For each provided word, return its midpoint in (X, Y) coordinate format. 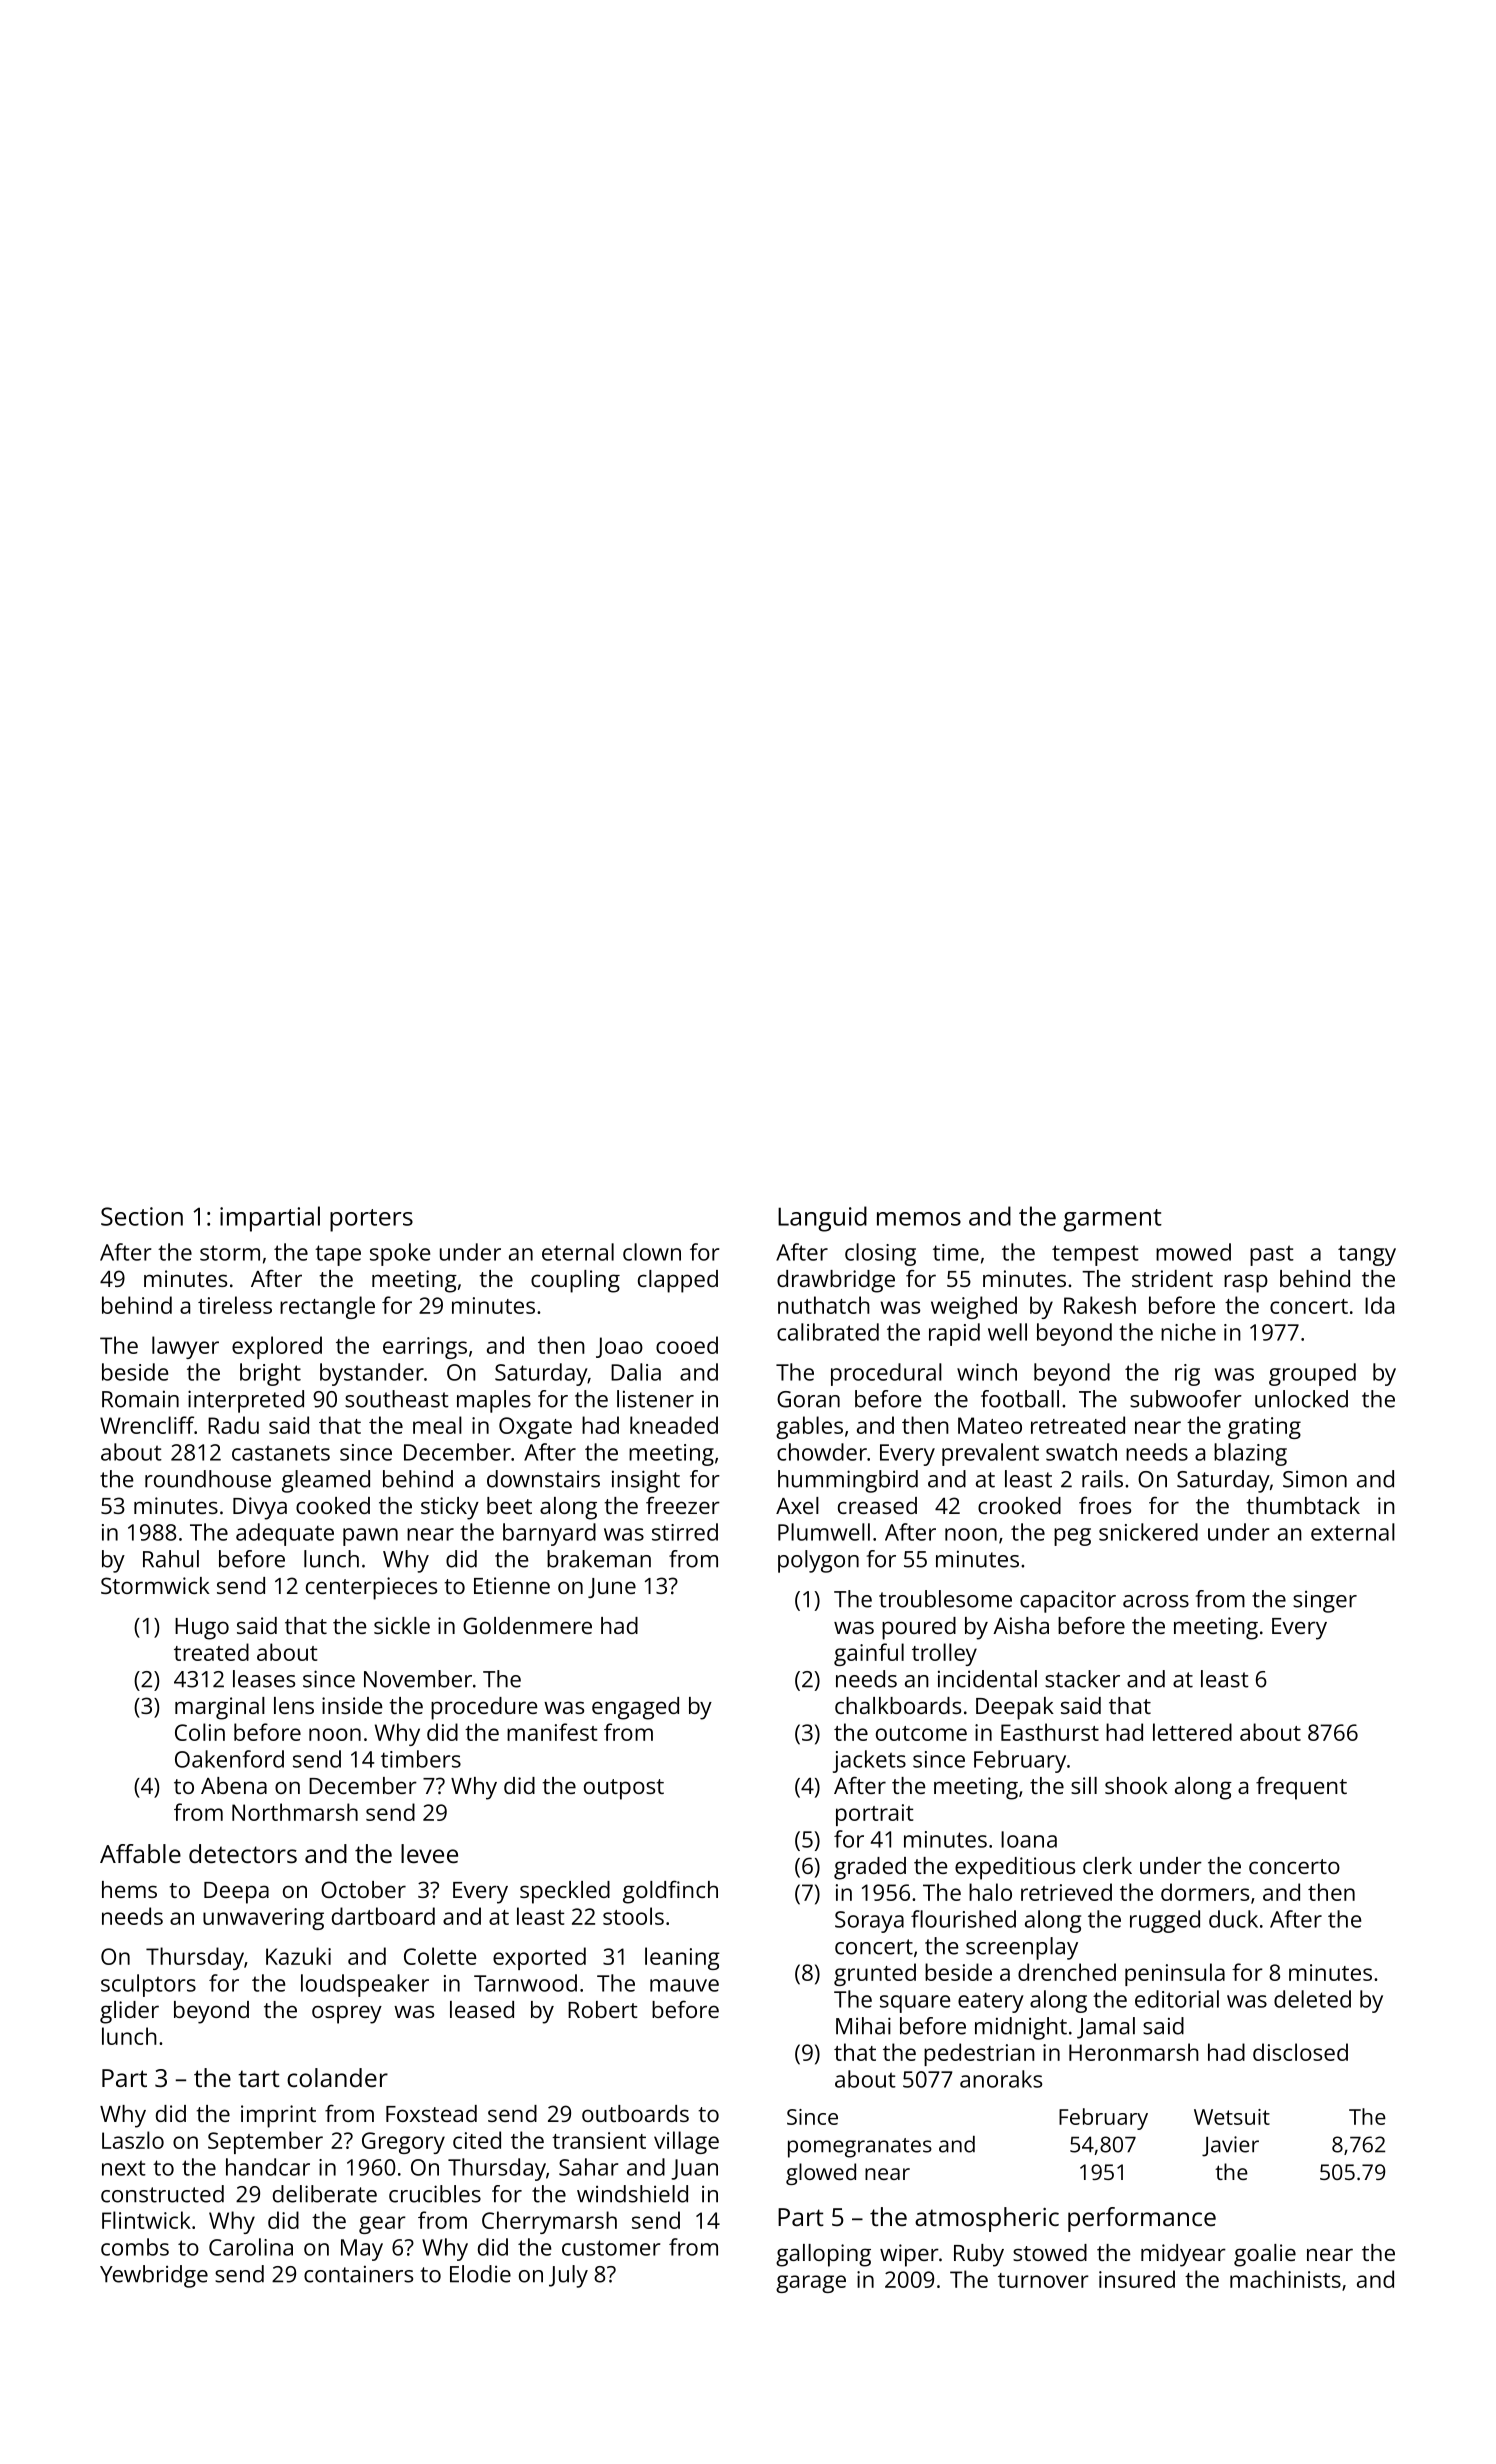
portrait (874, 1815)
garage (811, 2284)
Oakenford (229, 1759)
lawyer (185, 1347)
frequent (1301, 1788)
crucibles (435, 2194)
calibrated (828, 1332)
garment (1112, 1220)
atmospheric (987, 2219)
